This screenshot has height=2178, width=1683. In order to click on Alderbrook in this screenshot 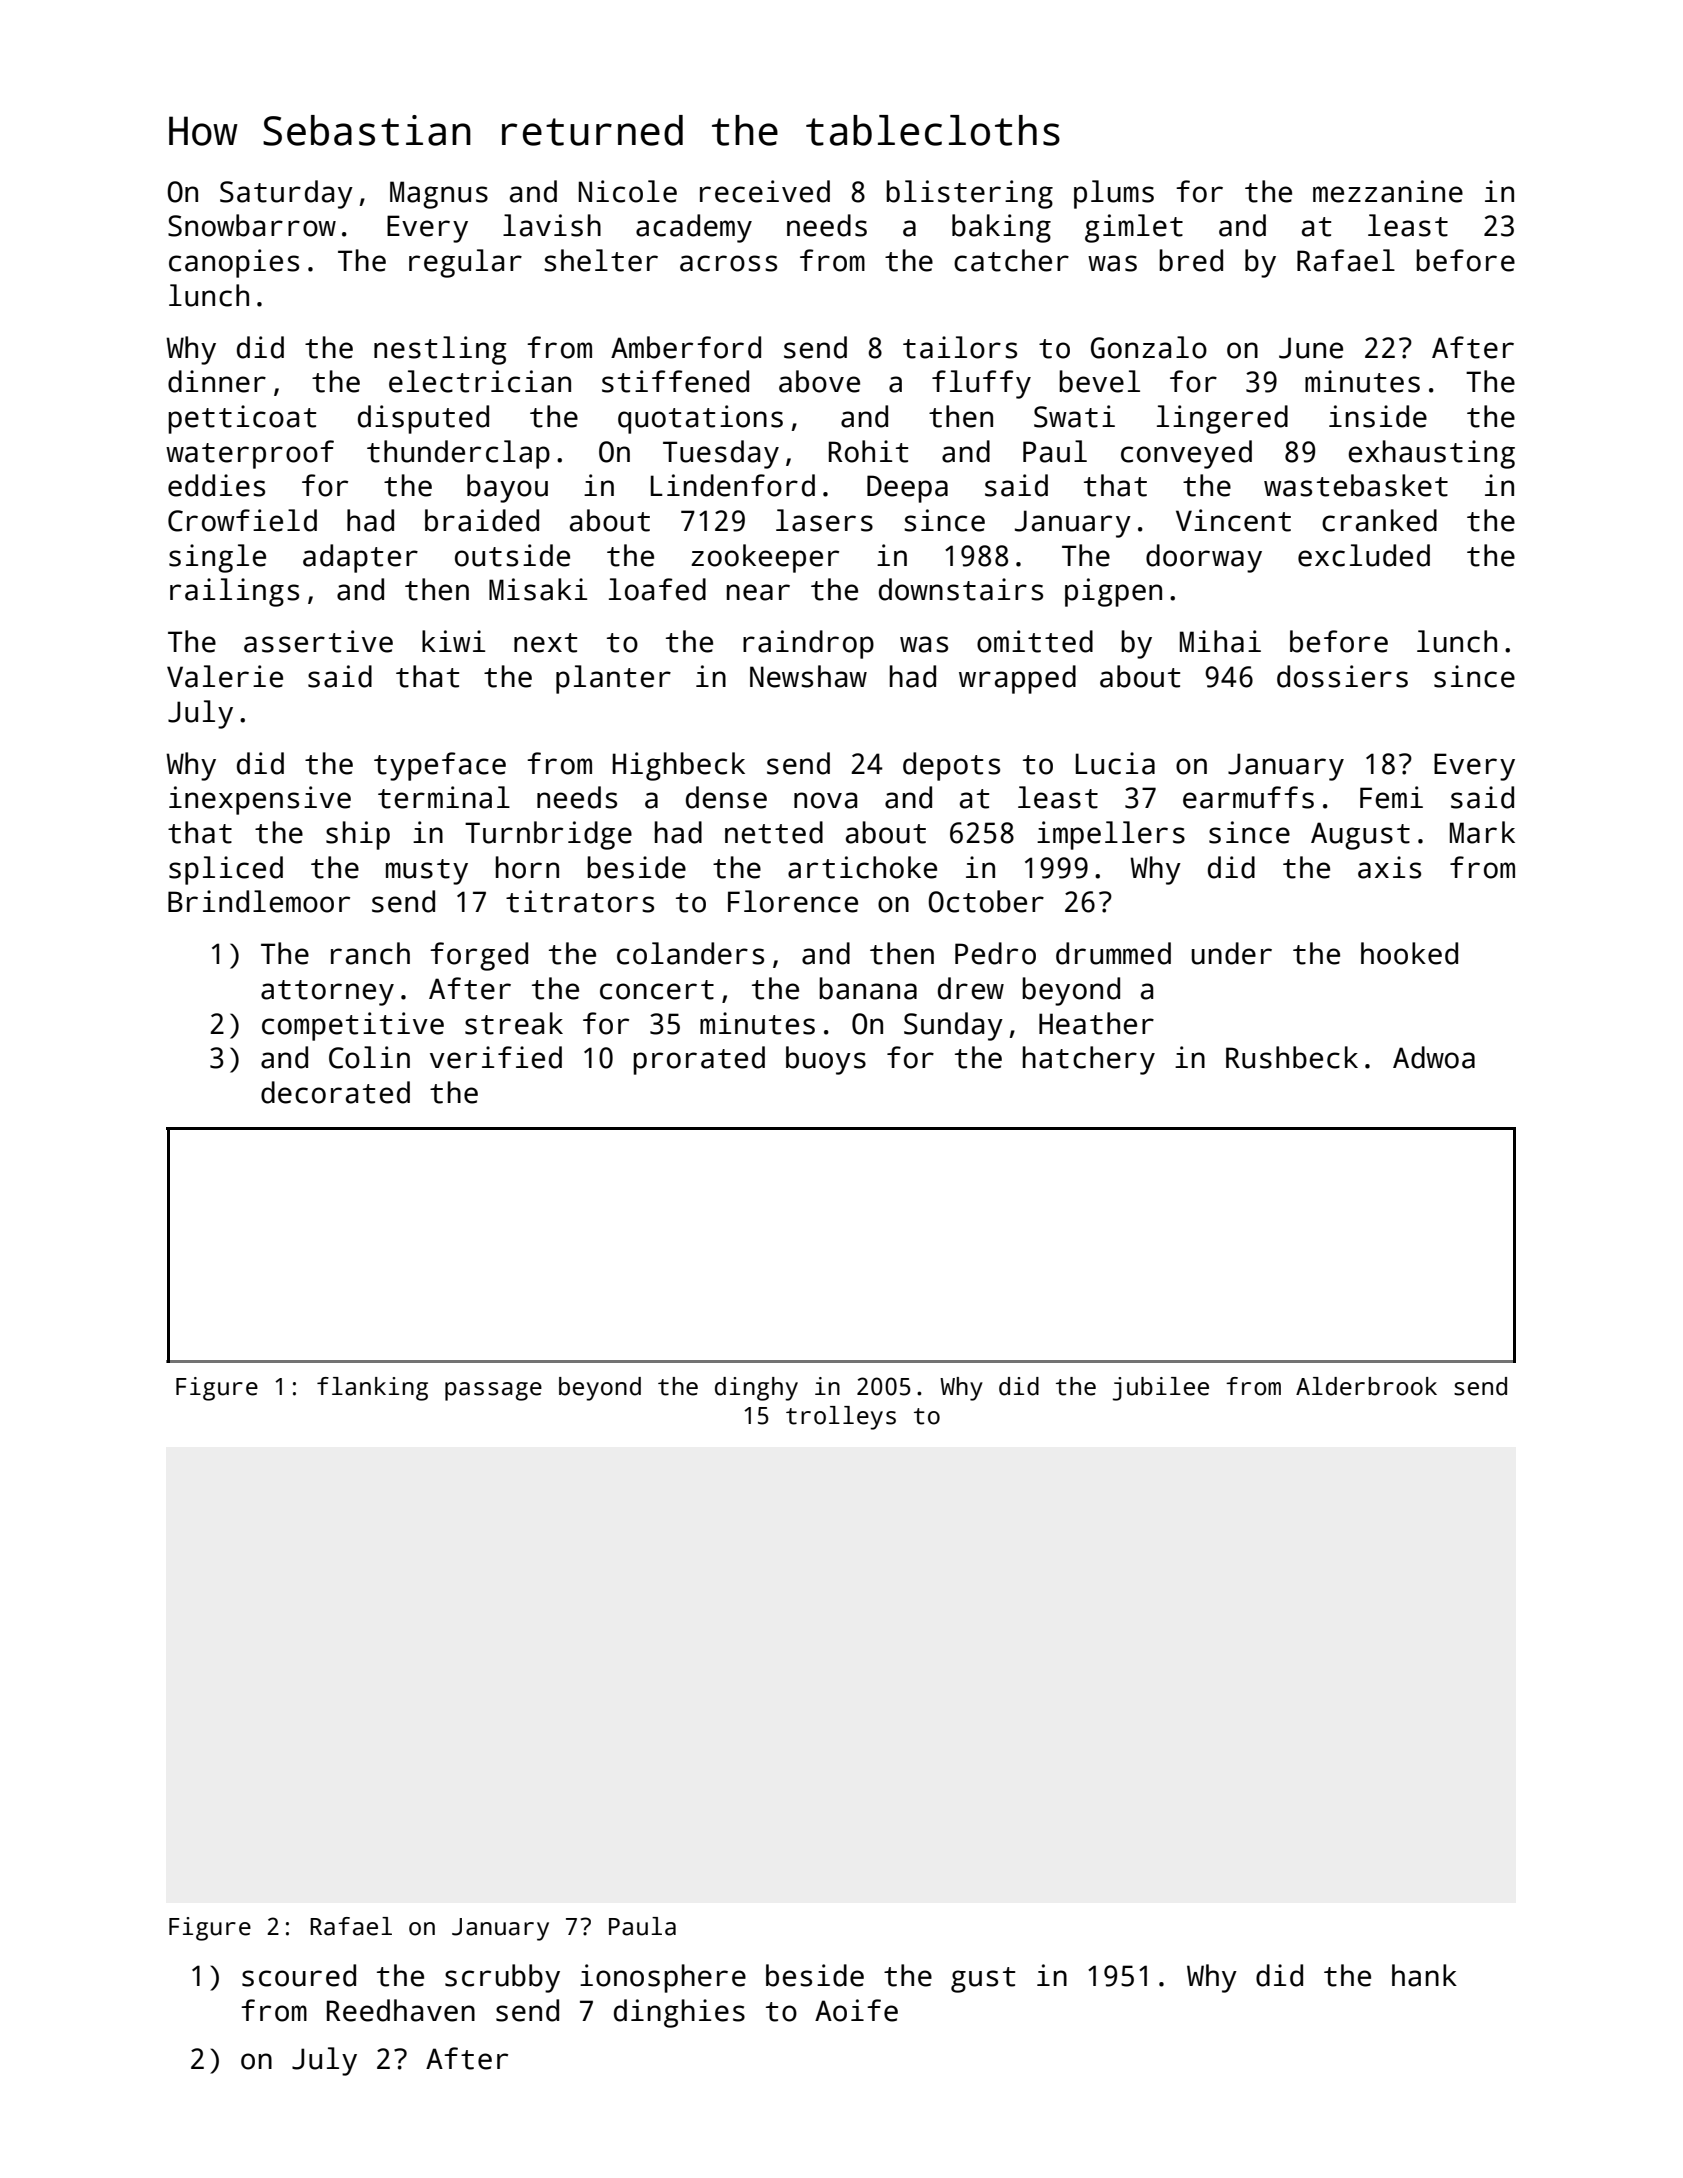, I will do `click(1366, 1386)`.
